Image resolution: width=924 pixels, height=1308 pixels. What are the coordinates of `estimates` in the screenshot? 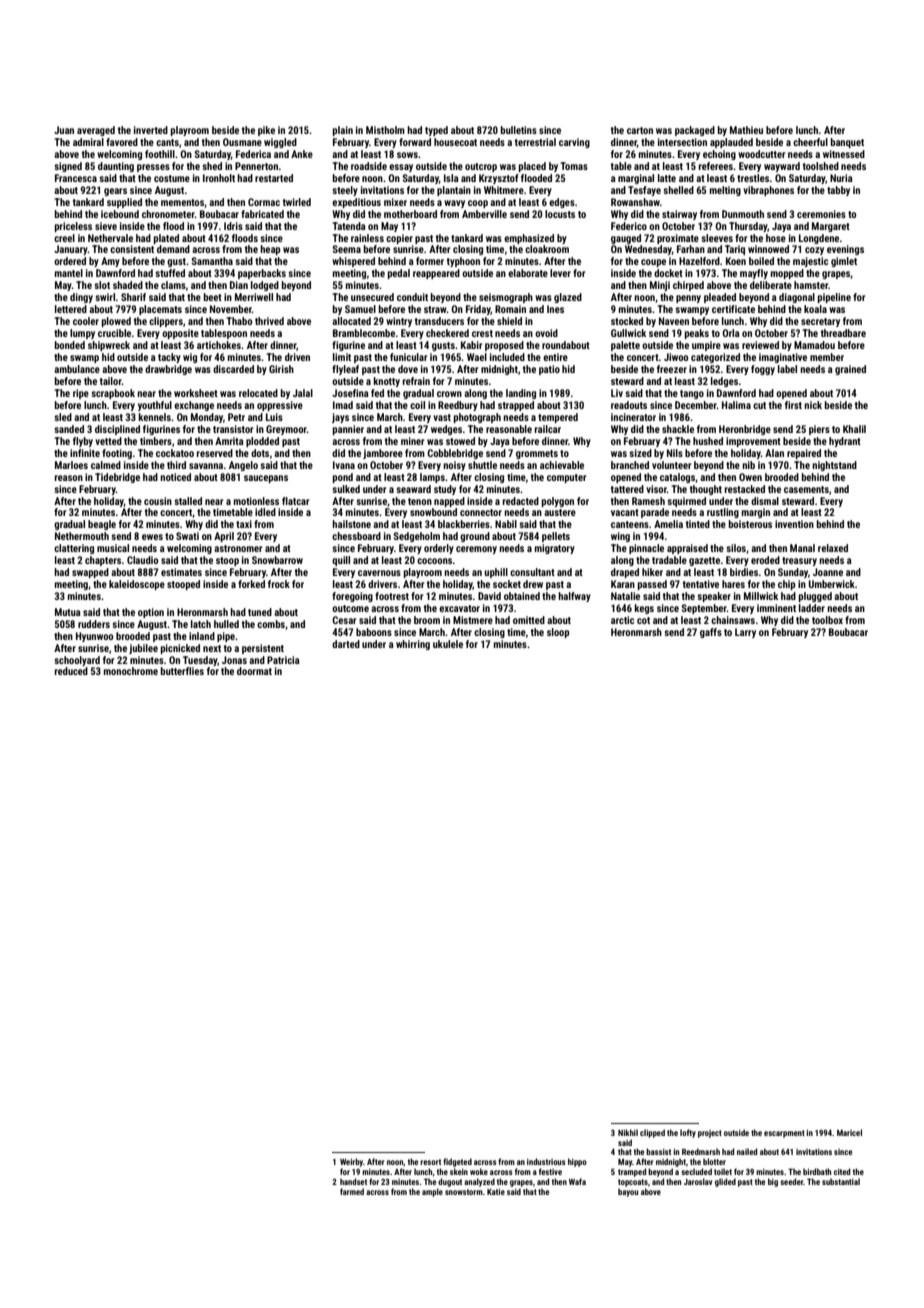 It's located at (181, 572).
